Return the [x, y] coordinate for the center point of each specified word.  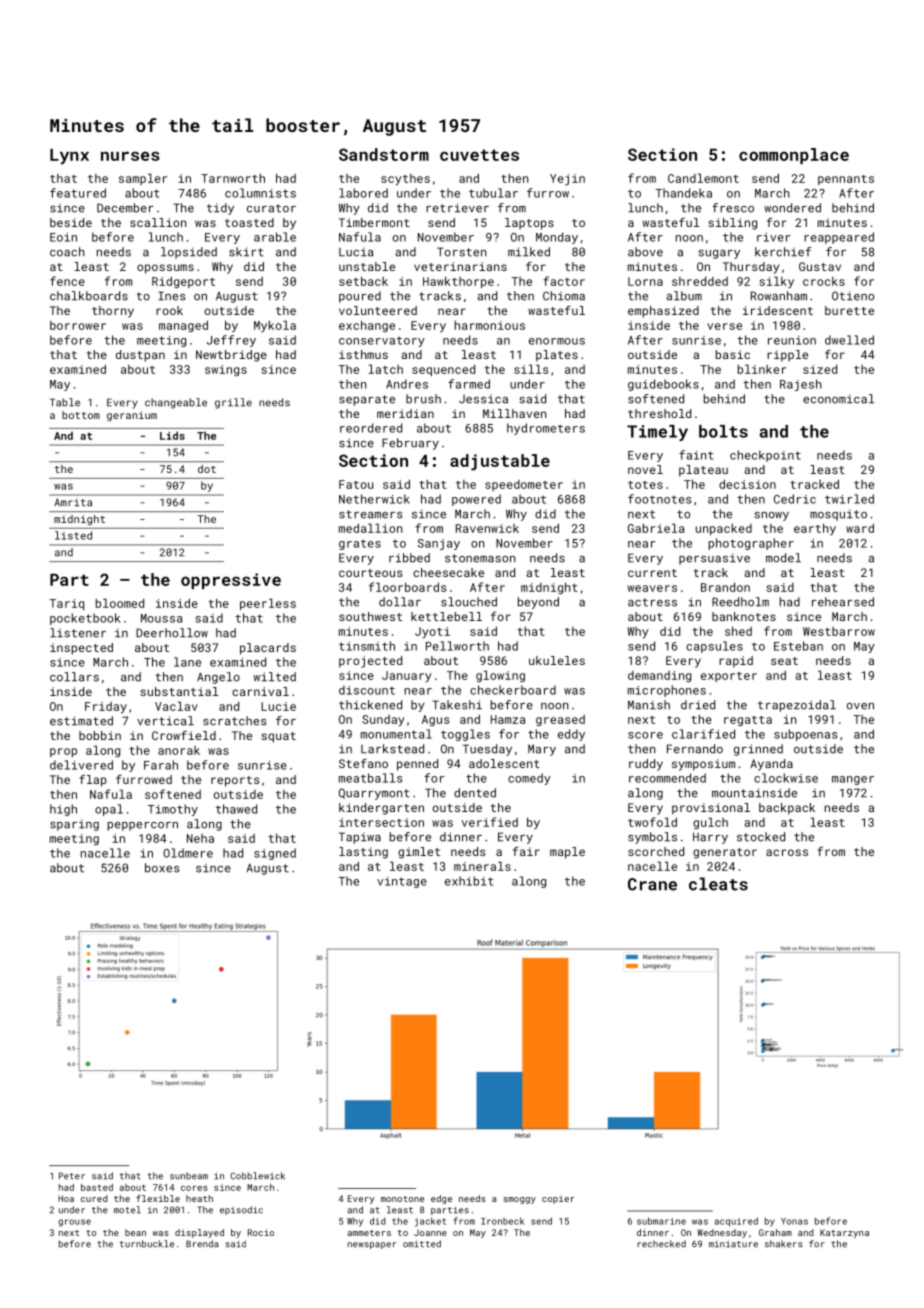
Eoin [63, 237]
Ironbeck [502, 1221]
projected [370, 662]
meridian [405, 413]
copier [558, 1199]
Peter [72, 1176]
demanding [659, 676]
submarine [661, 1221]
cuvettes [479, 155]
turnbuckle [147, 1244]
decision [747, 484]
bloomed [120, 603]
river [773, 237]
